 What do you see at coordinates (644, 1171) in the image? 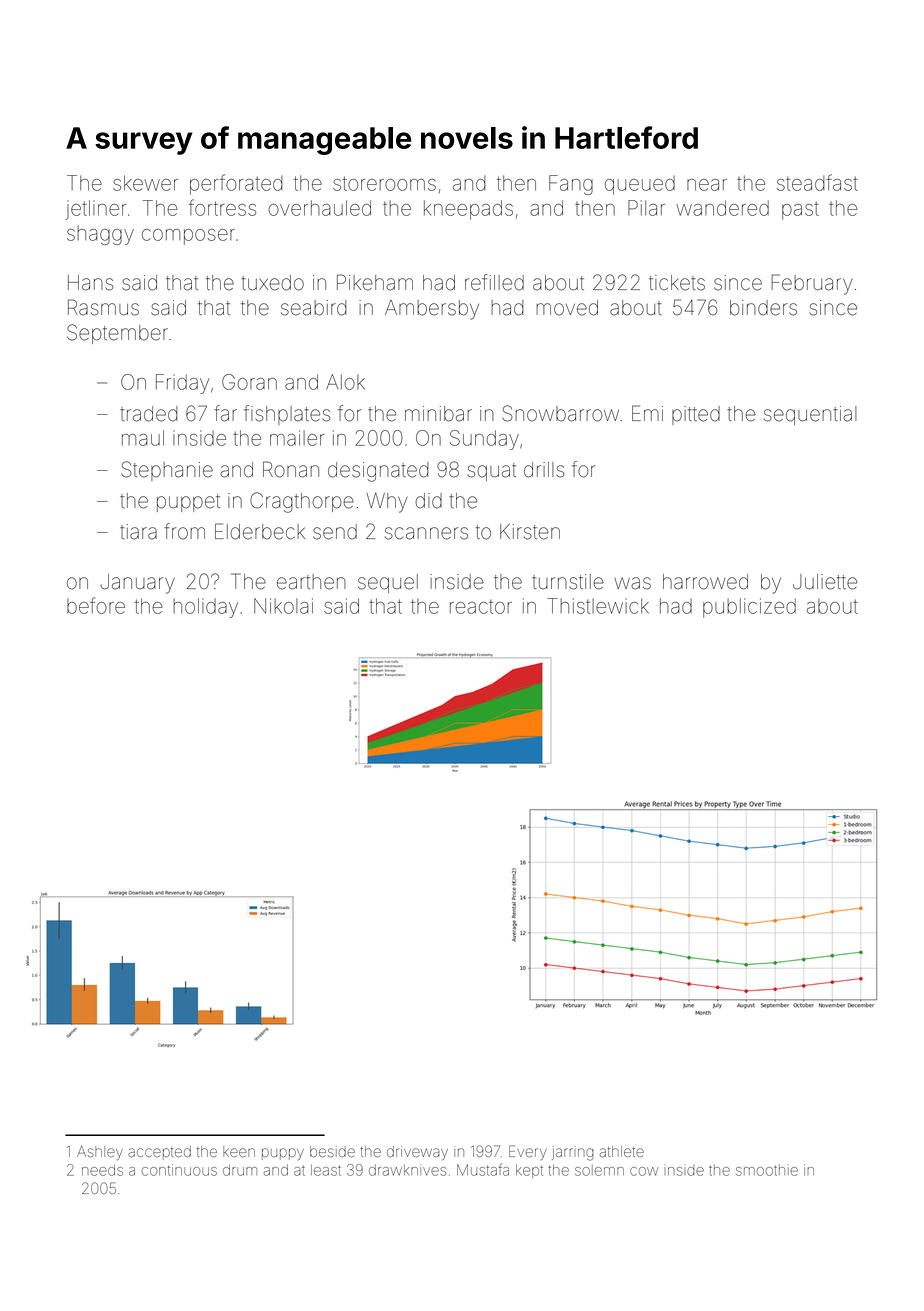
I see `cow` at bounding box center [644, 1171].
